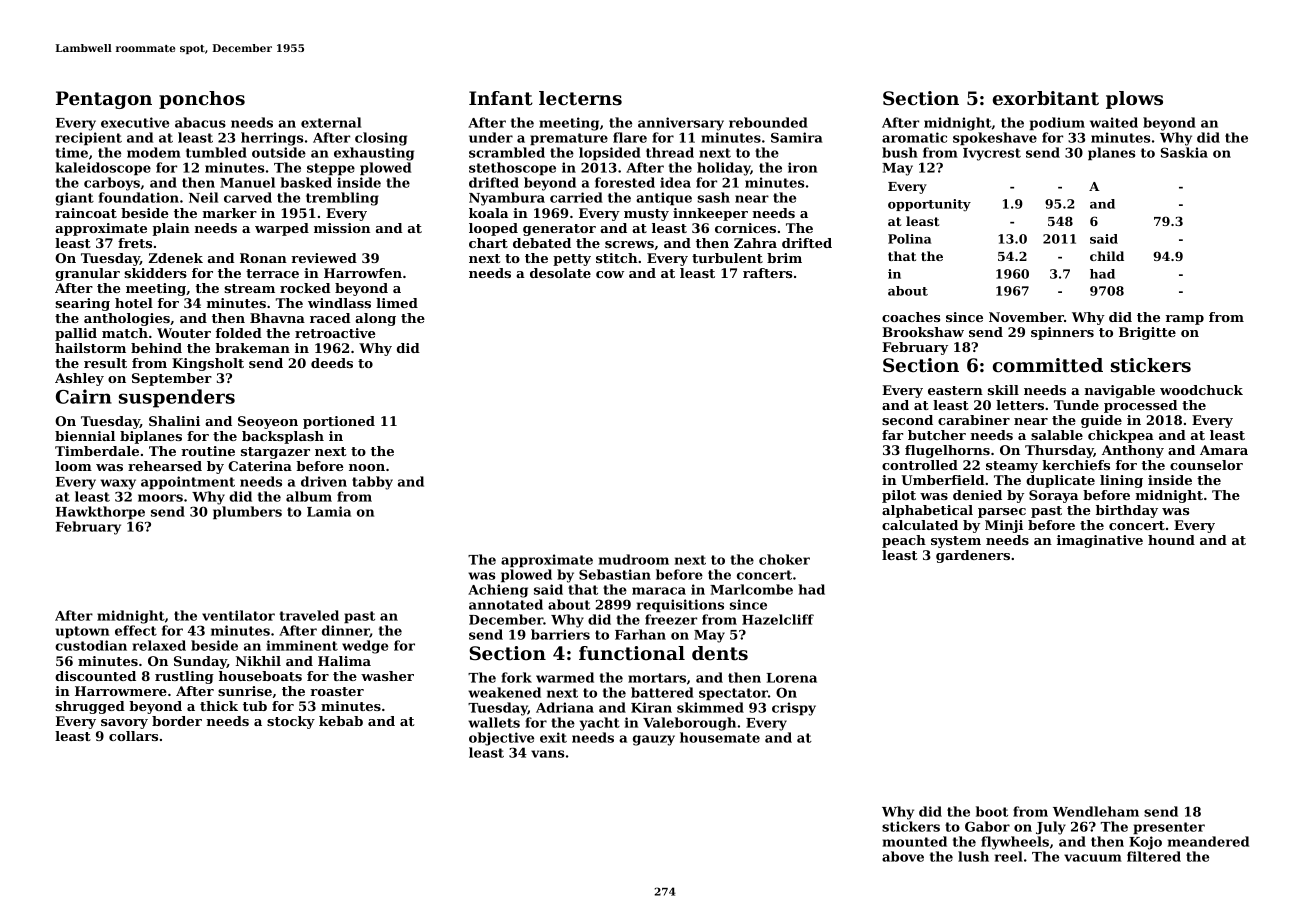  What do you see at coordinates (90, 707) in the document?
I see `shrugged` at bounding box center [90, 707].
